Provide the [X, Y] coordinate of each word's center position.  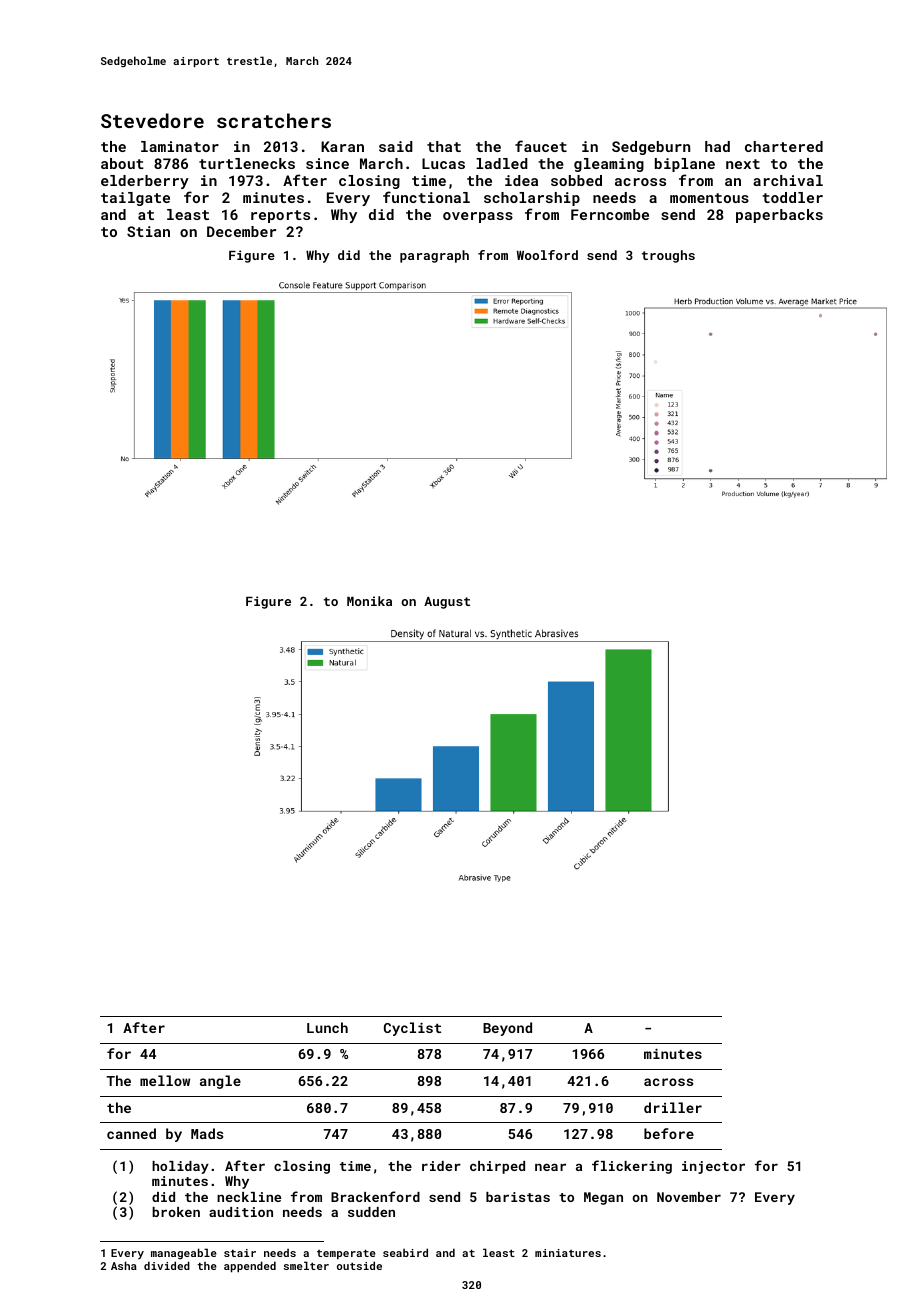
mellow [165, 1080]
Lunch [327, 1027]
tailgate [135, 199]
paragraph [434, 256]
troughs [668, 256]
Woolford [547, 255]
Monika [369, 601]
